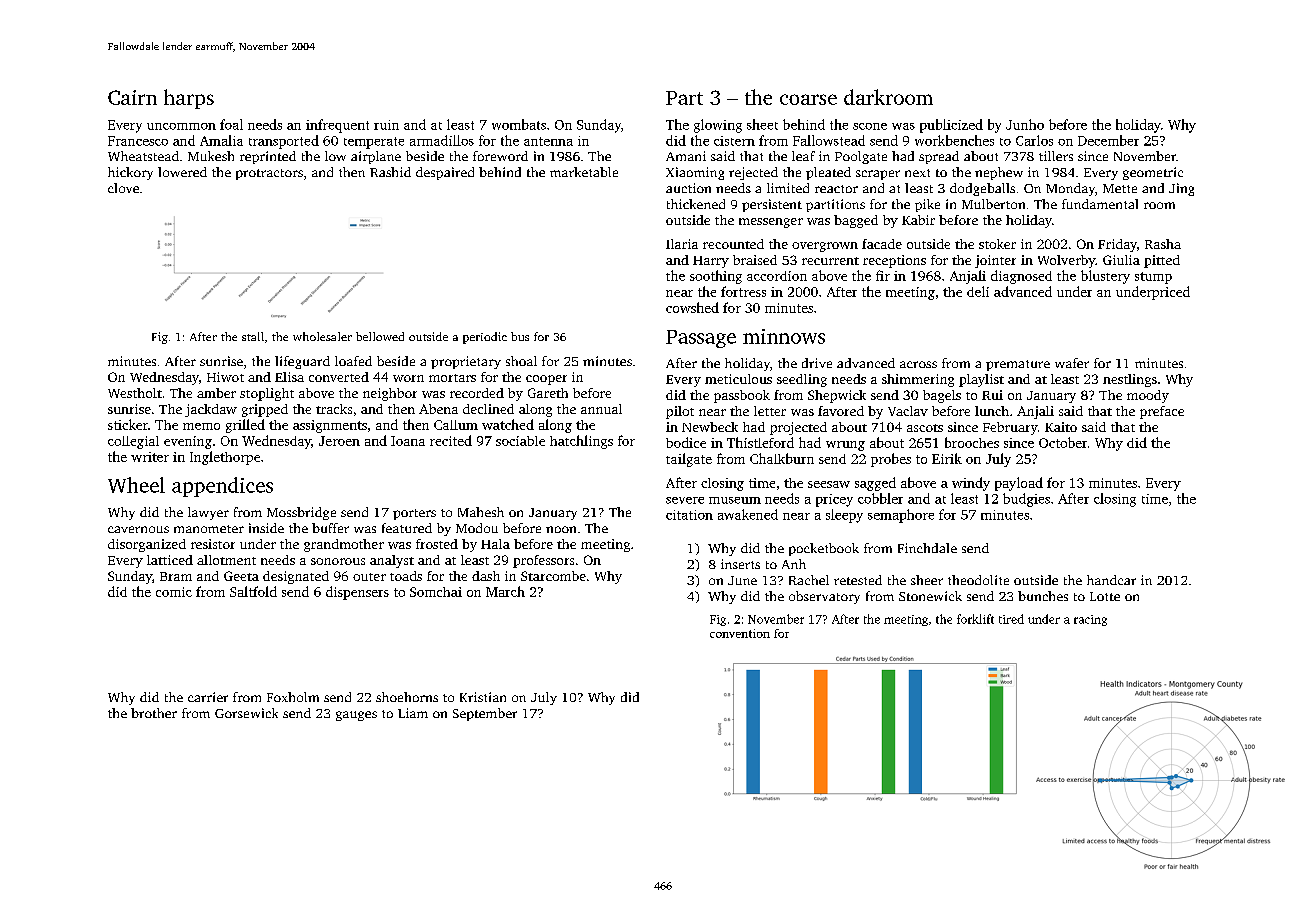 The height and width of the page is (924, 1308). What do you see at coordinates (1105, 277) in the page?
I see `blustery` at bounding box center [1105, 277].
